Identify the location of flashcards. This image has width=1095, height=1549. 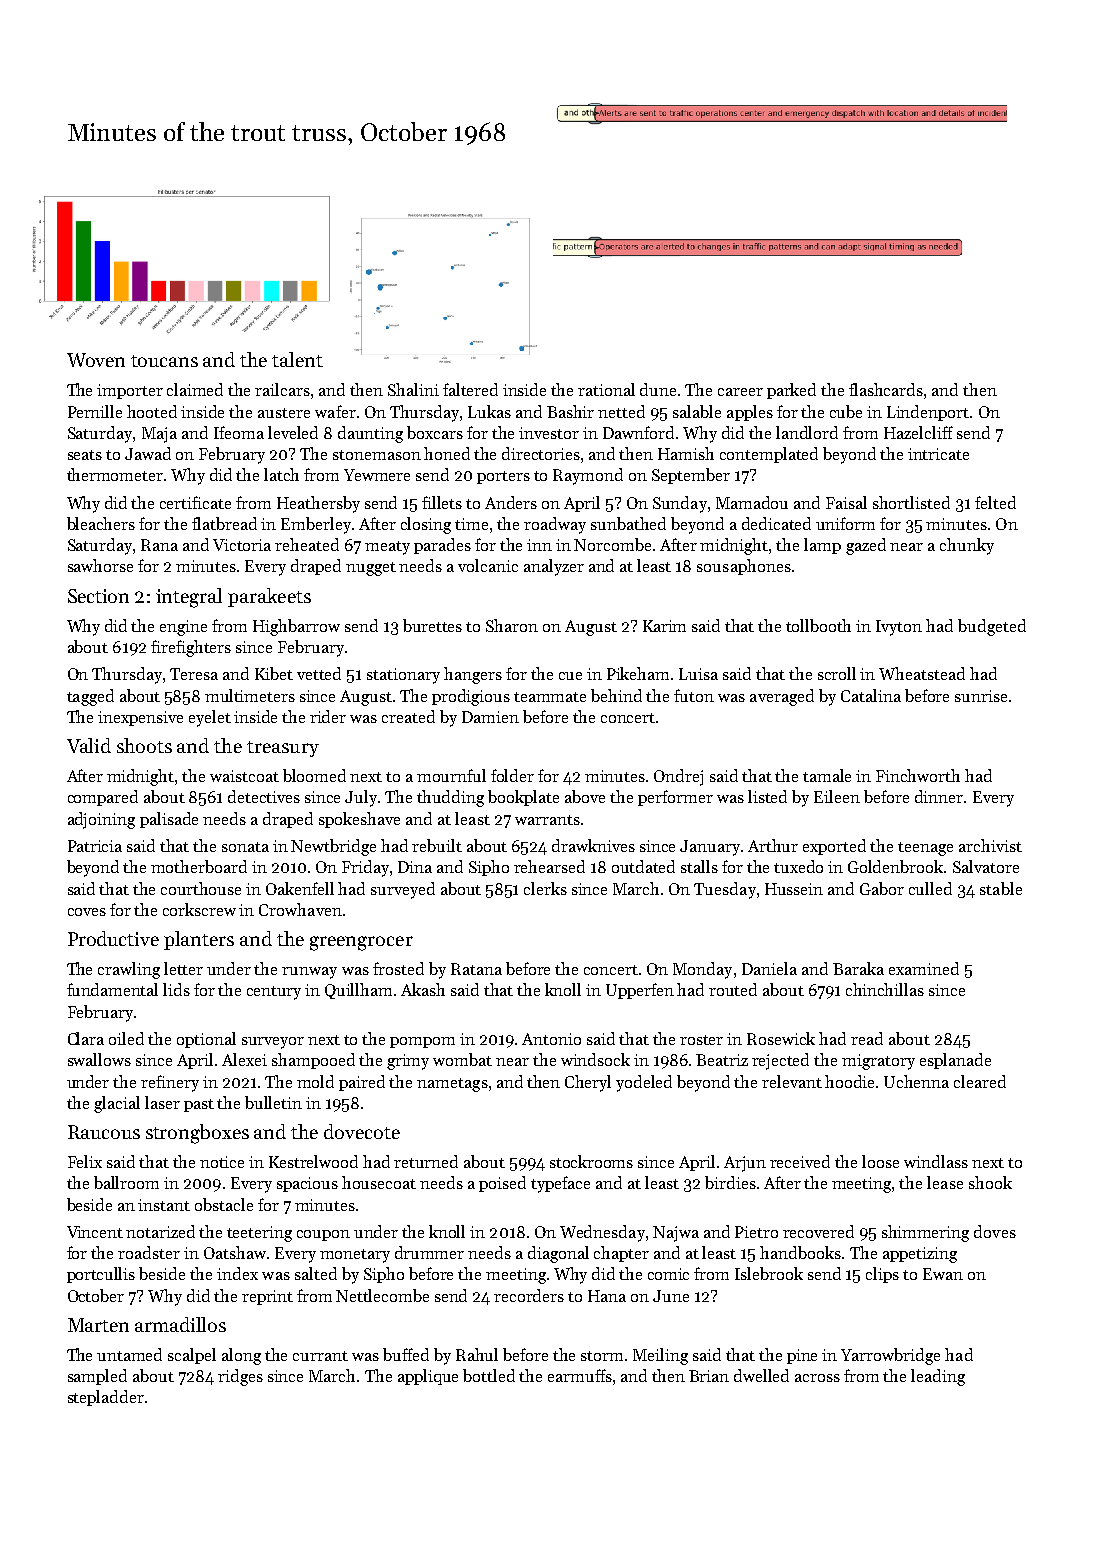
(886, 389).
